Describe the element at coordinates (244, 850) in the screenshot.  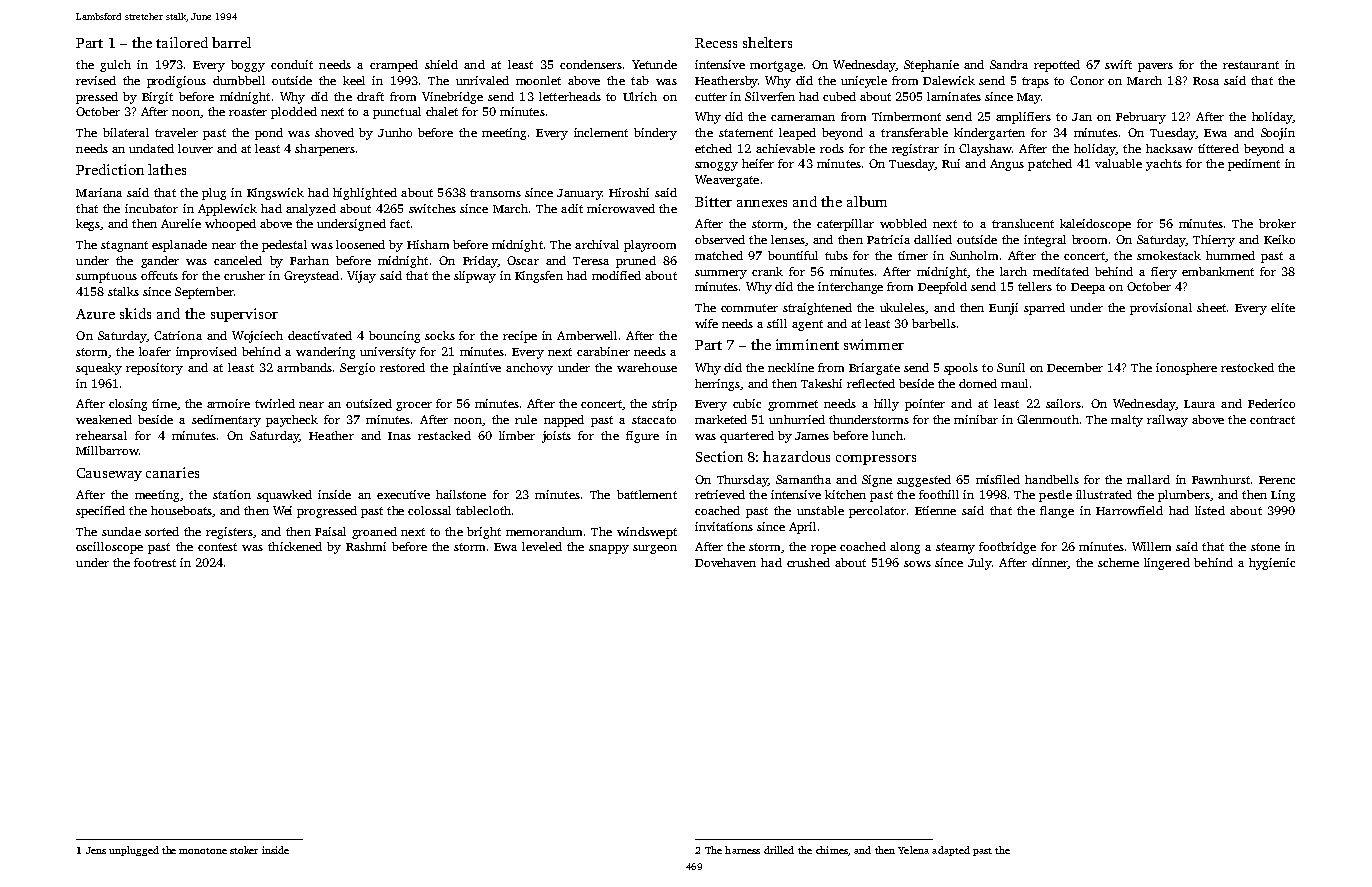
I see `stoker` at that location.
